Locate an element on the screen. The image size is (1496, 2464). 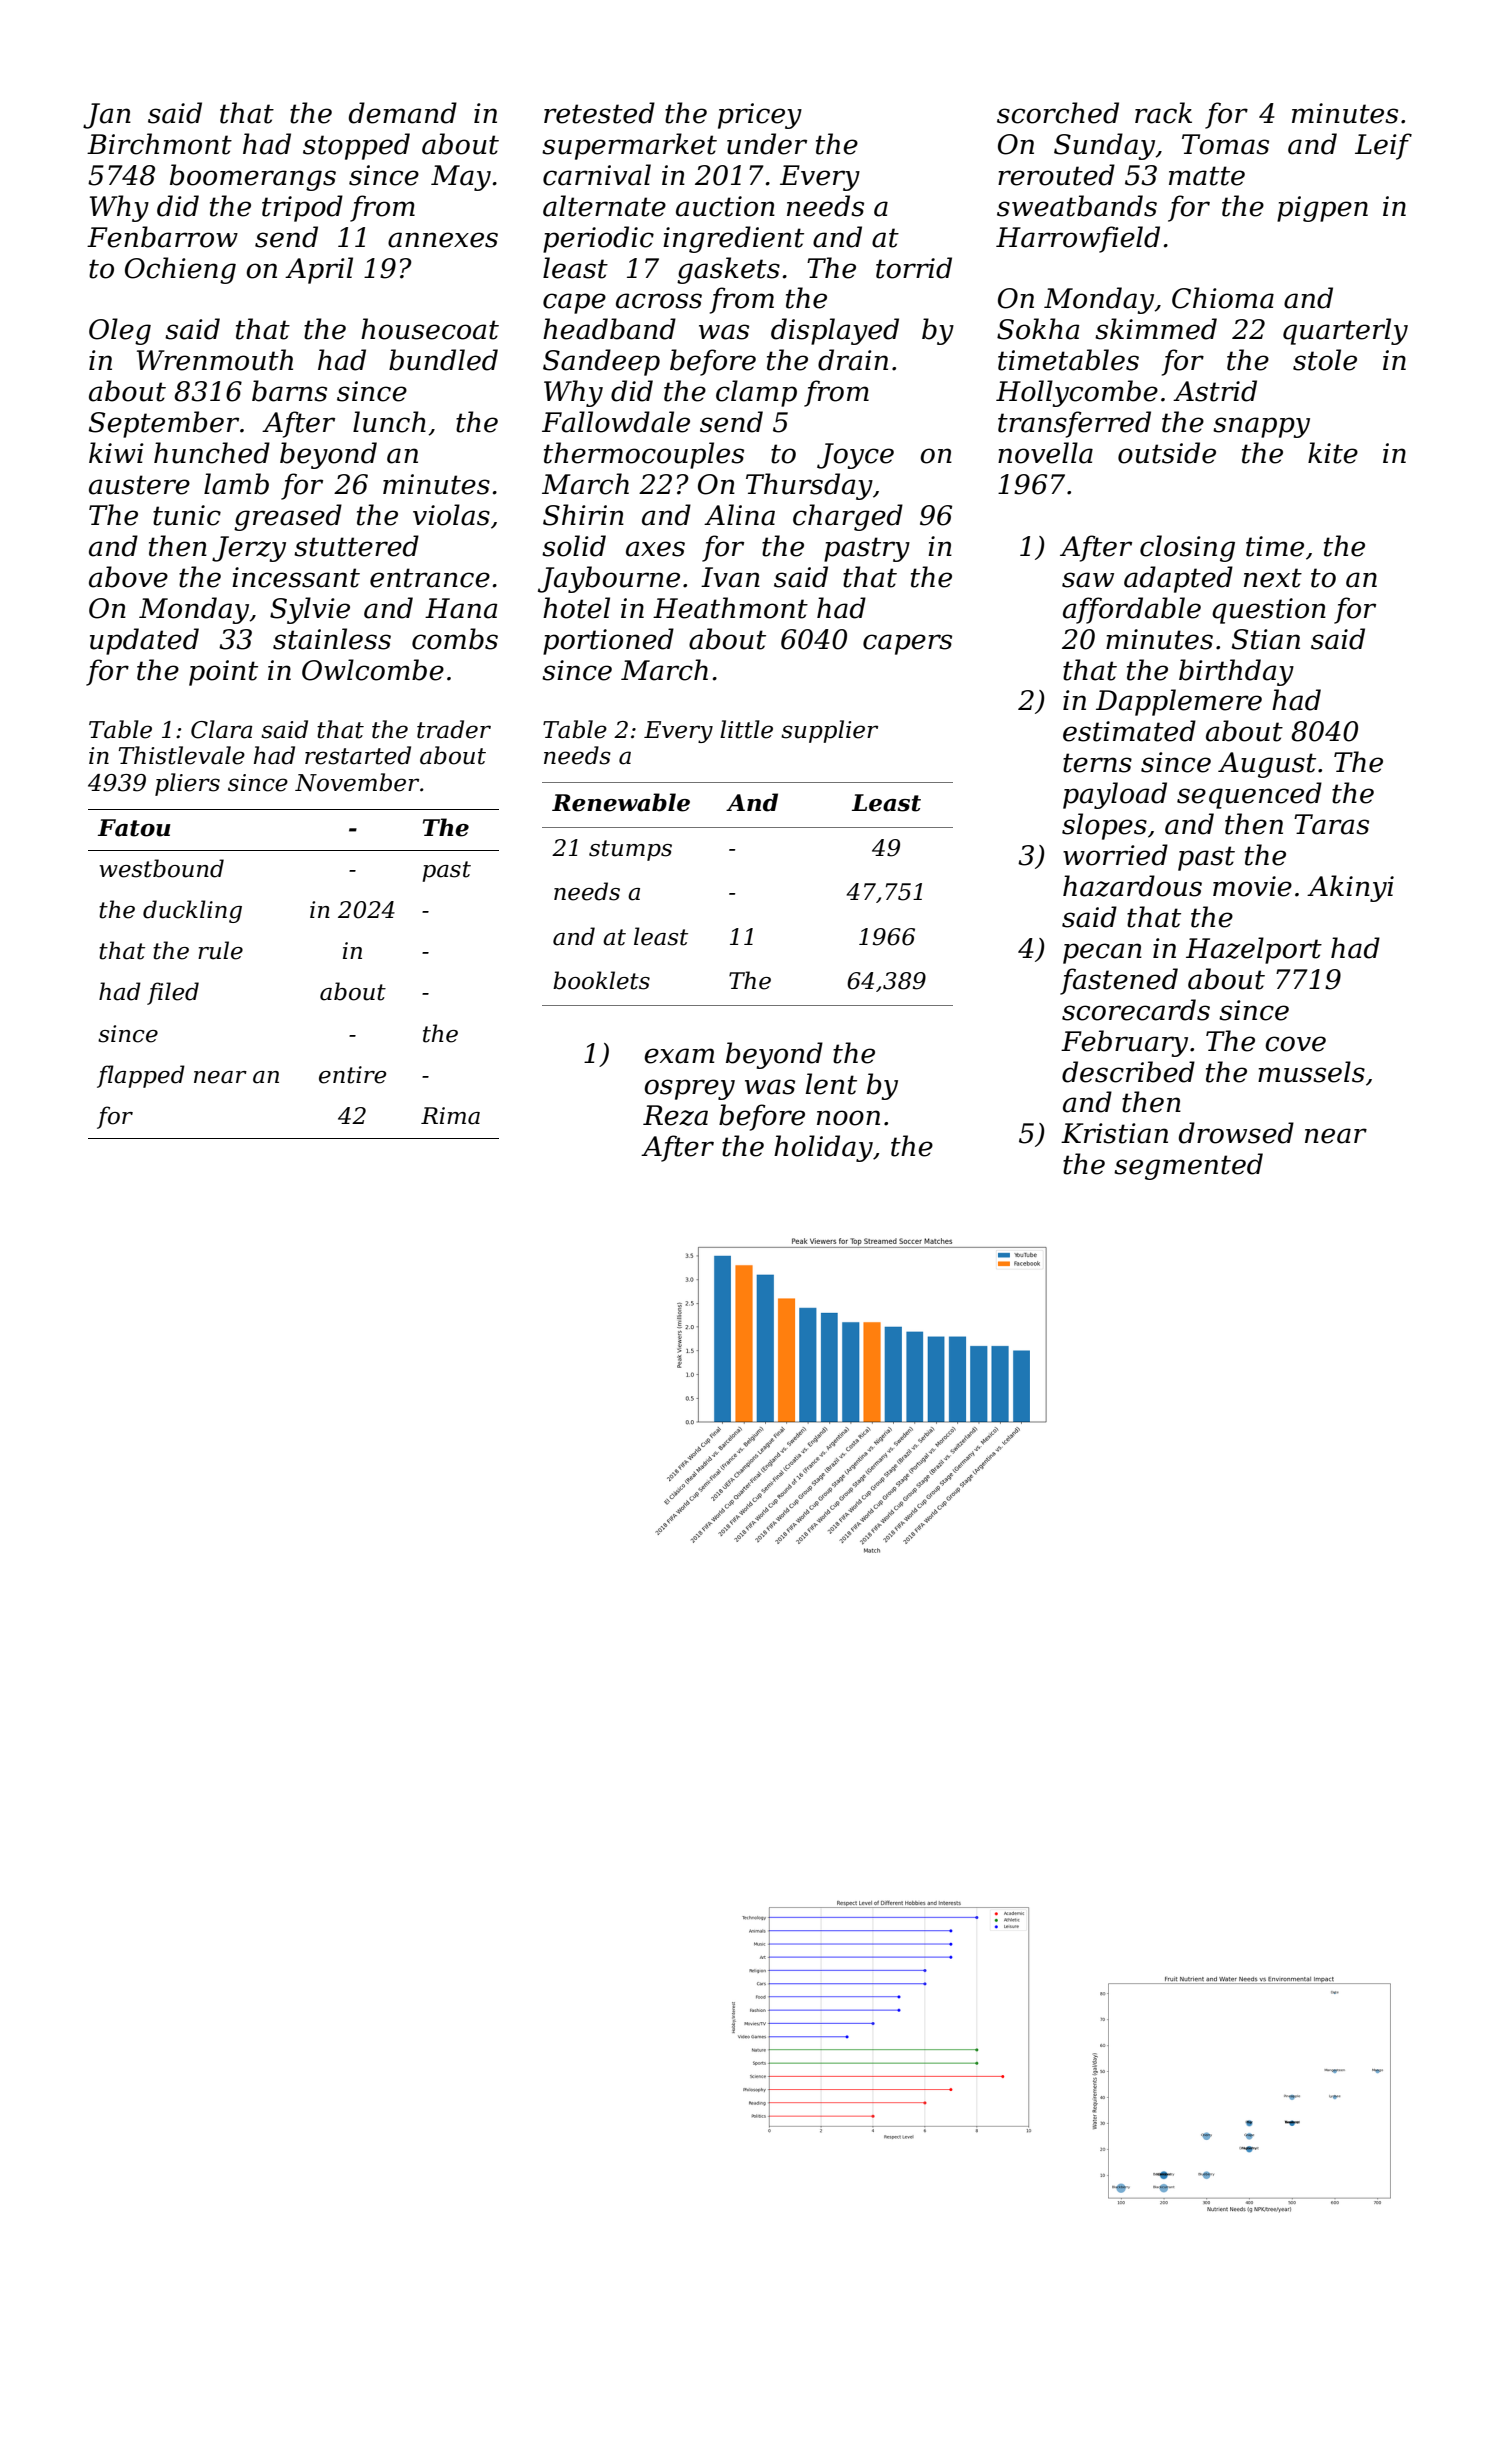
kite is located at coordinates (1333, 453).
